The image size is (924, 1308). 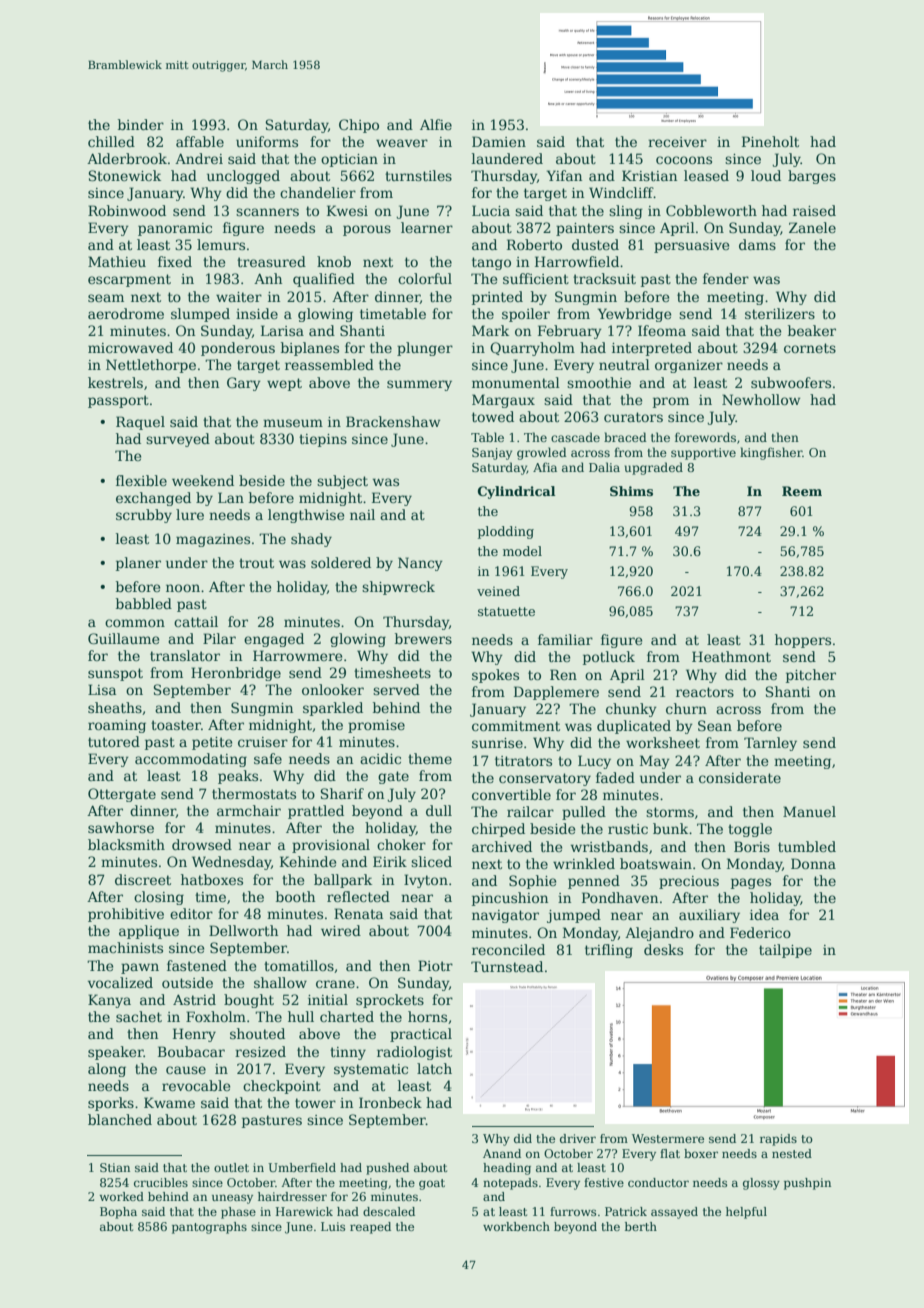 I want to click on uniforms, so click(x=267, y=141).
